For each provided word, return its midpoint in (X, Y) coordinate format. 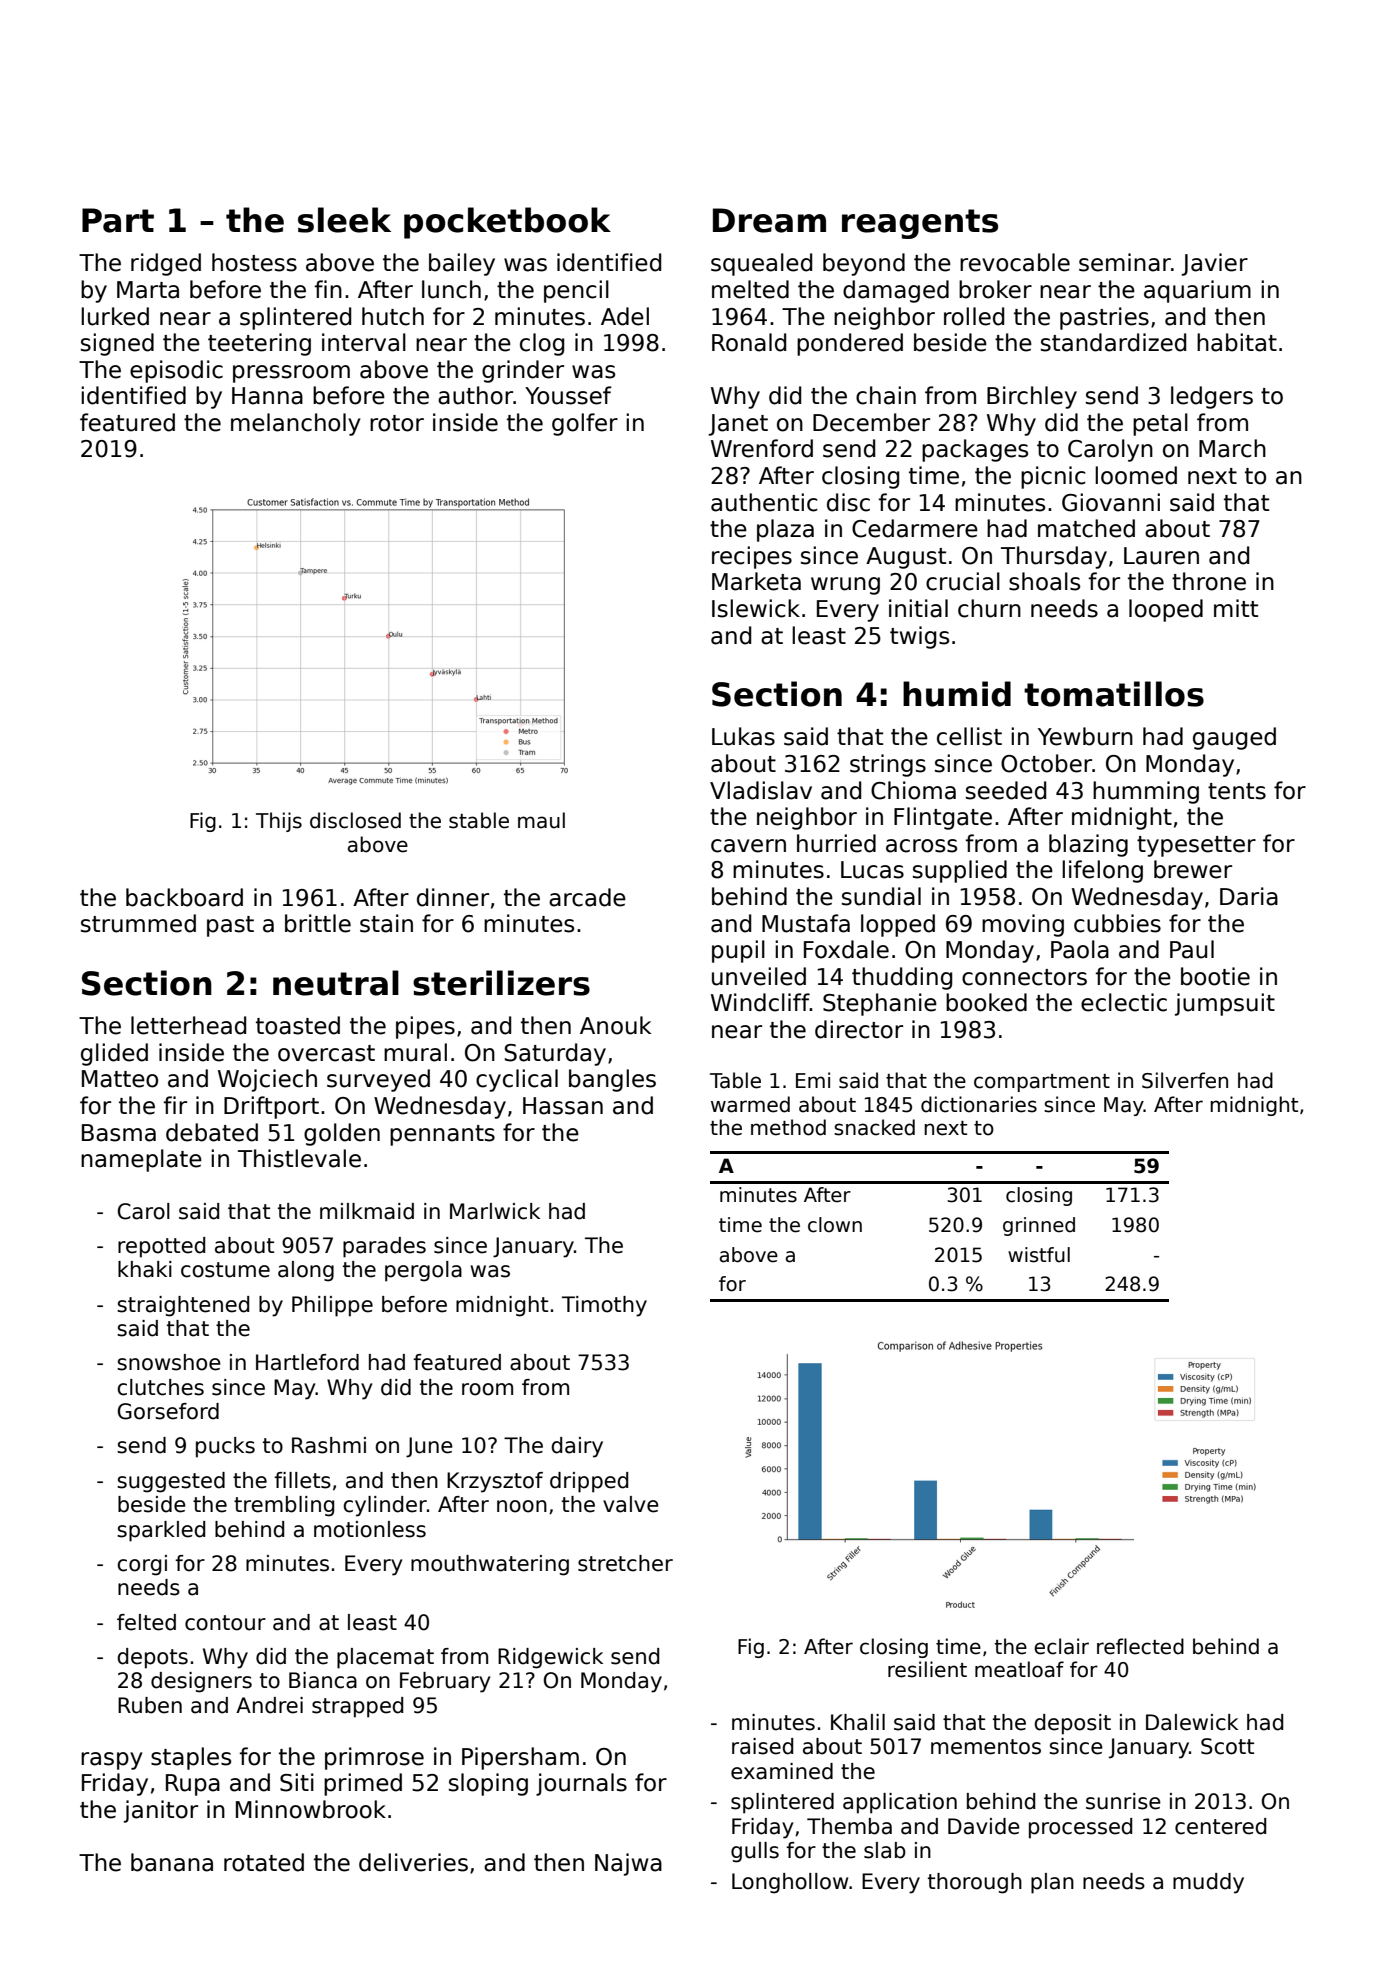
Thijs (279, 822)
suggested (171, 1482)
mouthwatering (490, 1565)
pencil (576, 291)
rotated (264, 1862)
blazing (1088, 845)
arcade (587, 897)
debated (212, 1132)
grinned (1039, 1226)
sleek (344, 220)
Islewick (756, 608)
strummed (138, 923)
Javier (1214, 264)
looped (1166, 610)
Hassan (563, 1106)
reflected (1140, 1646)
